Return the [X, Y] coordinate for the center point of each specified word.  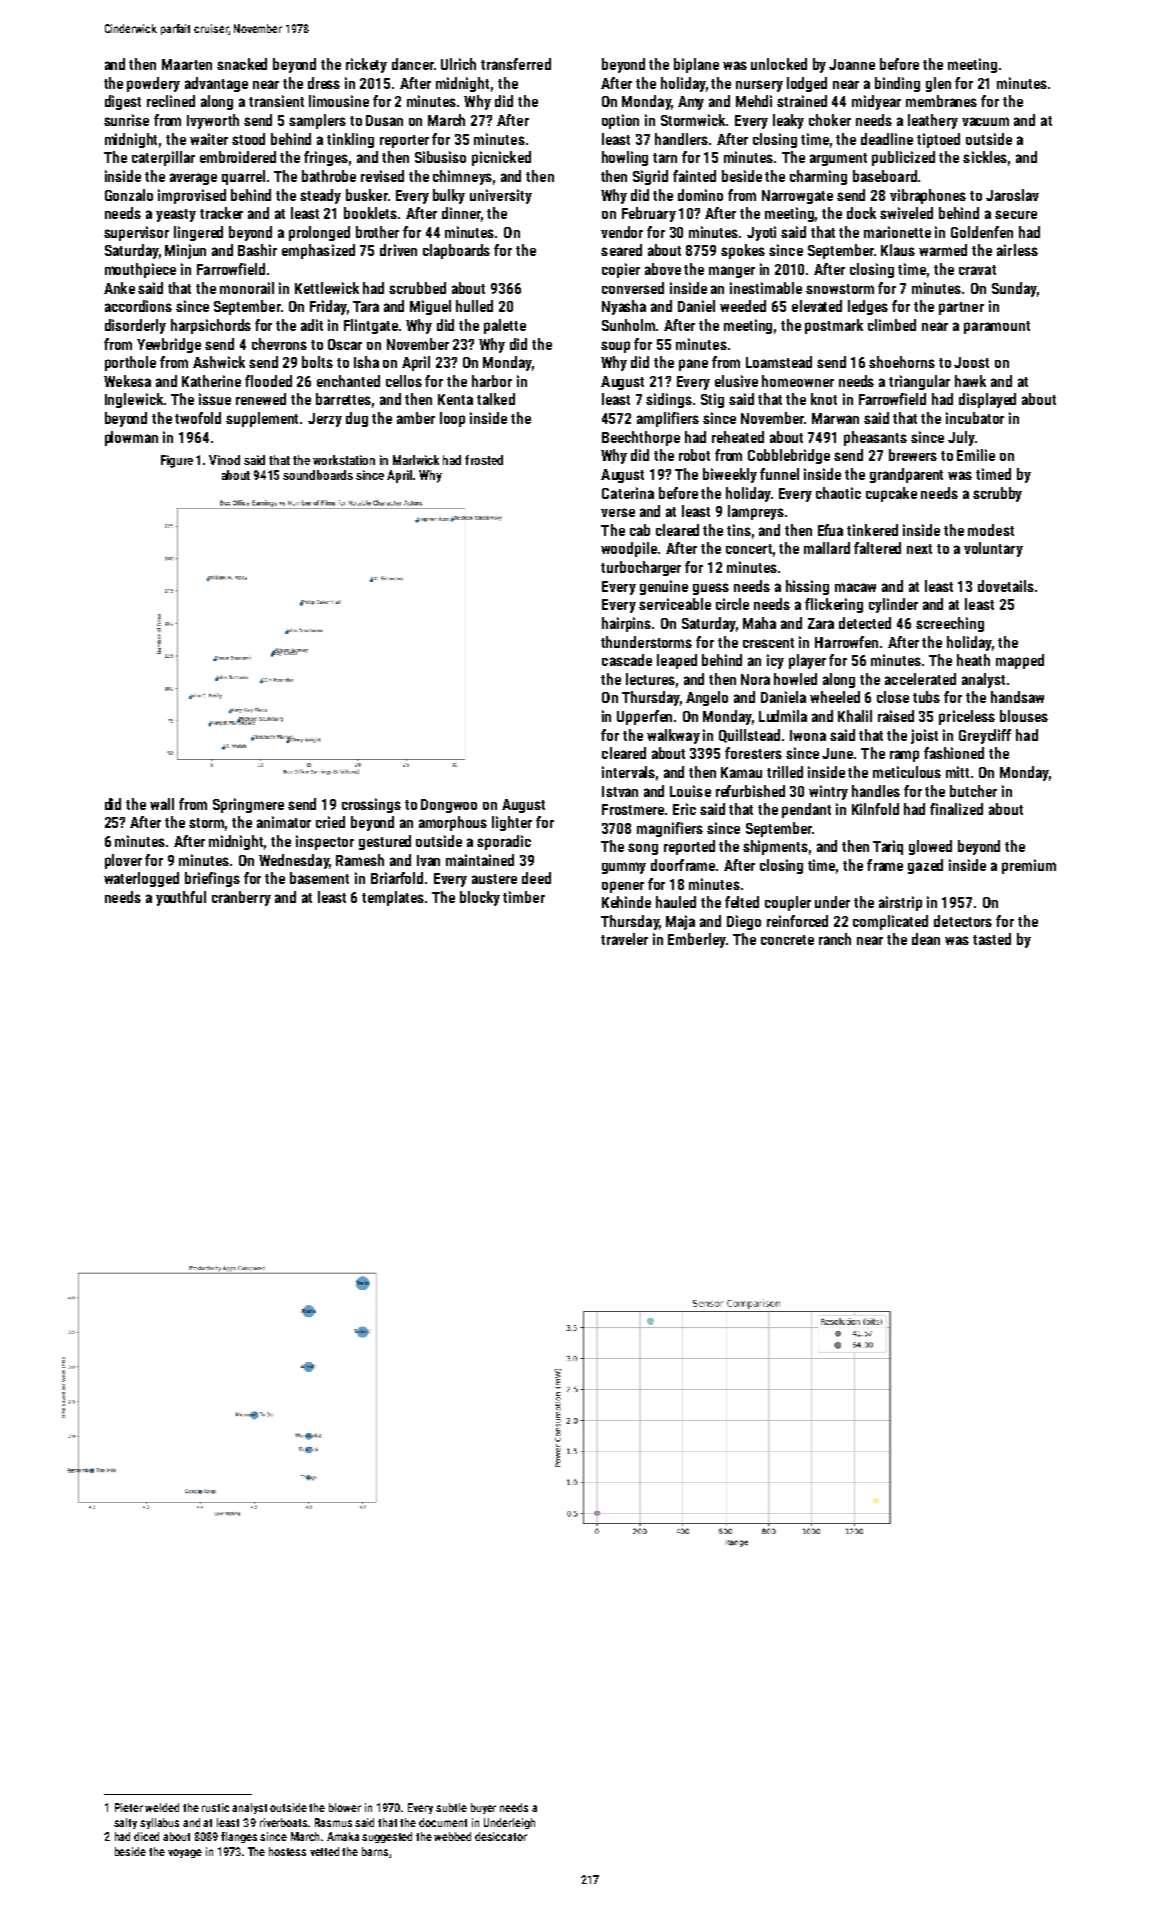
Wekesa [127, 381]
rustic [215, 1807]
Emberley [697, 940]
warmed [943, 250]
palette [505, 326]
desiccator [501, 1836]
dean [926, 939]
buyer [483, 1808]
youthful [181, 898]
